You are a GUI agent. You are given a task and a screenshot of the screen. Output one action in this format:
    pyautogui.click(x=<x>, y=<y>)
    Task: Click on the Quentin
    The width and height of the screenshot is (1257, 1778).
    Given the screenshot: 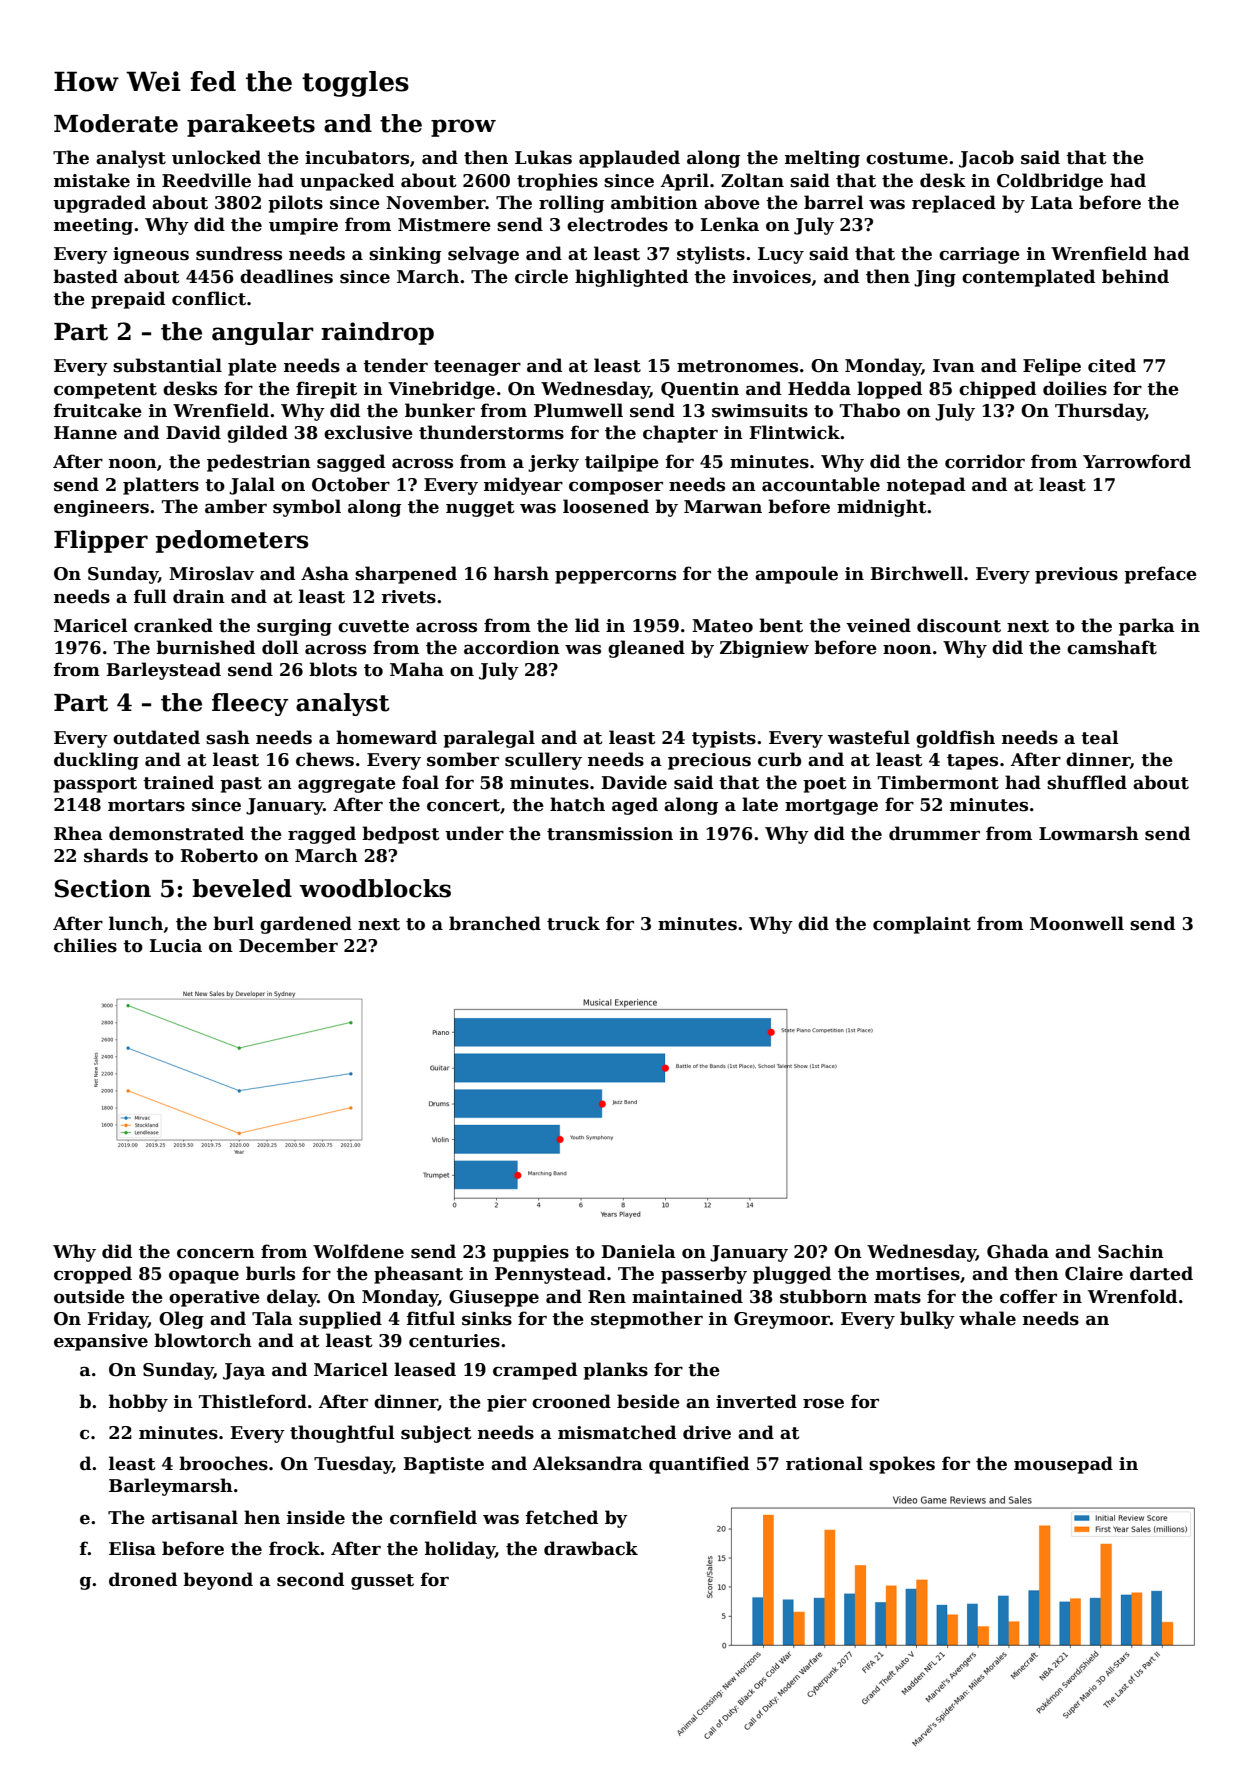 What is the action you would take?
    pyautogui.click(x=700, y=390)
